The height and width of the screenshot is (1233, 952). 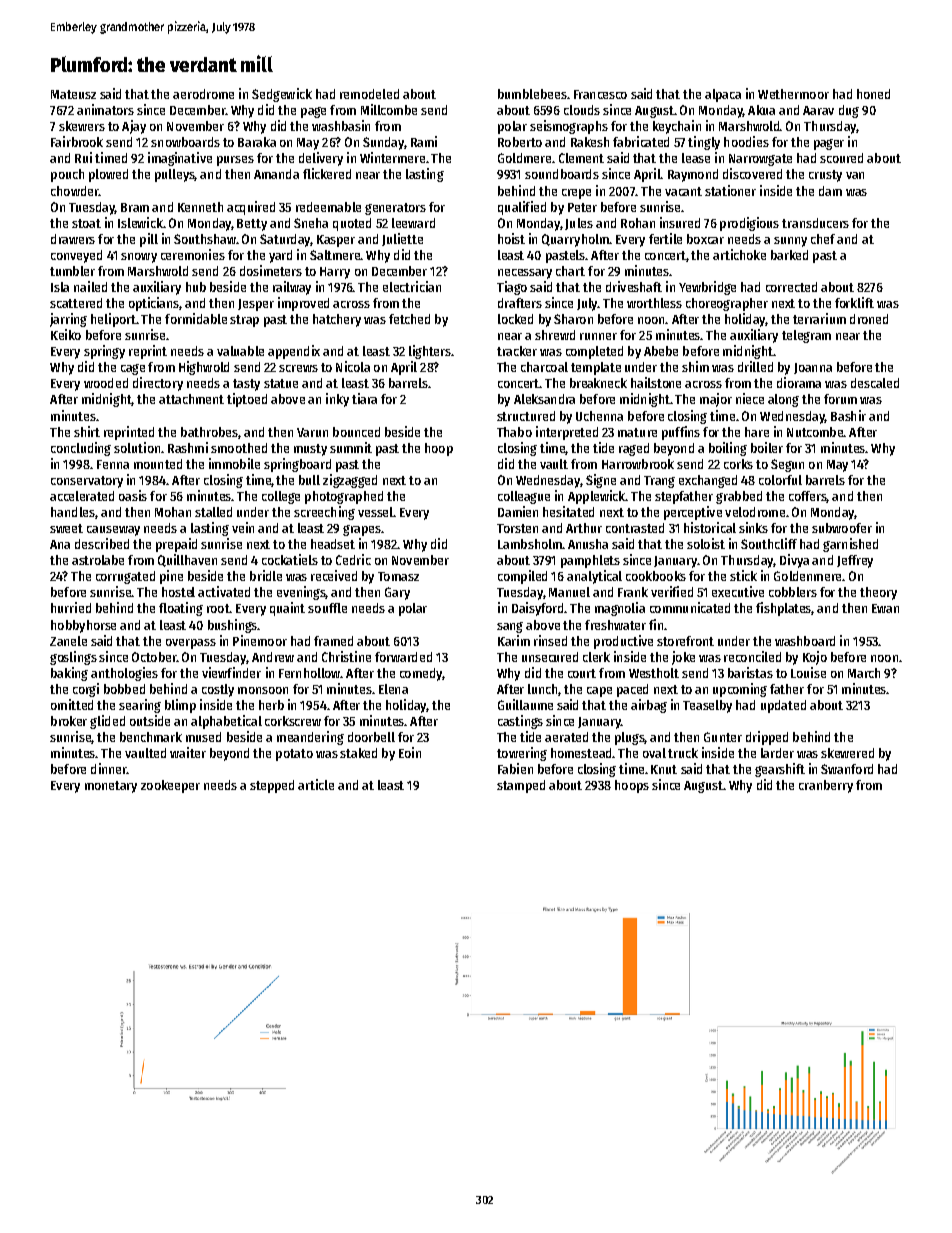 I want to click on remodeled, so click(x=369, y=94).
